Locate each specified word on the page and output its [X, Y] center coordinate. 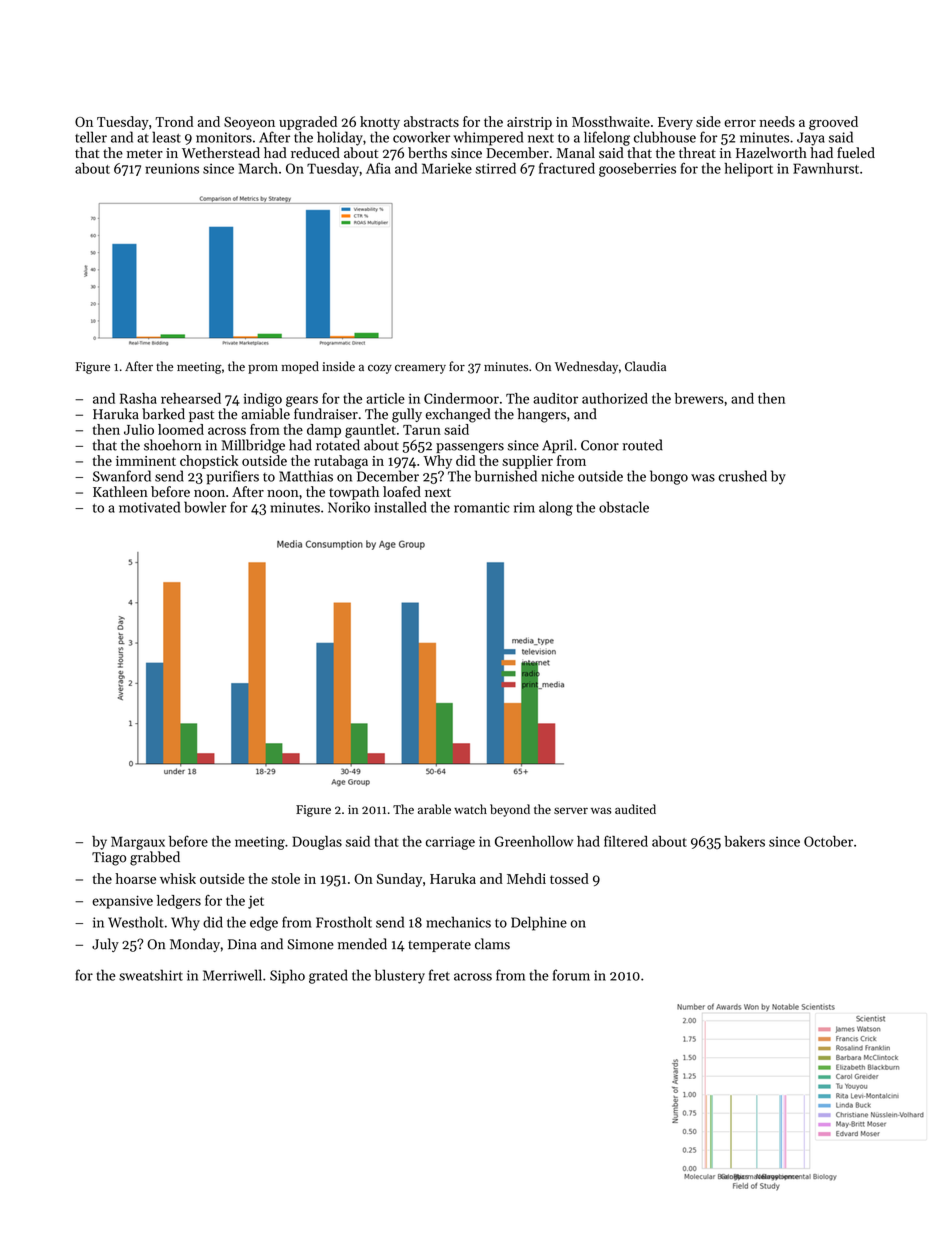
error [740, 123]
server [571, 810]
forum [571, 975]
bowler [205, 507]
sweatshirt [151, 975]
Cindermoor [461, 398]
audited [635, 809]
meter [145, 153]
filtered [626, 841]
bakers [744, 841]
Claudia [645, 366]
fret [439, 975]
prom [263, 369]
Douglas [317, 843]
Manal [575, 152]
